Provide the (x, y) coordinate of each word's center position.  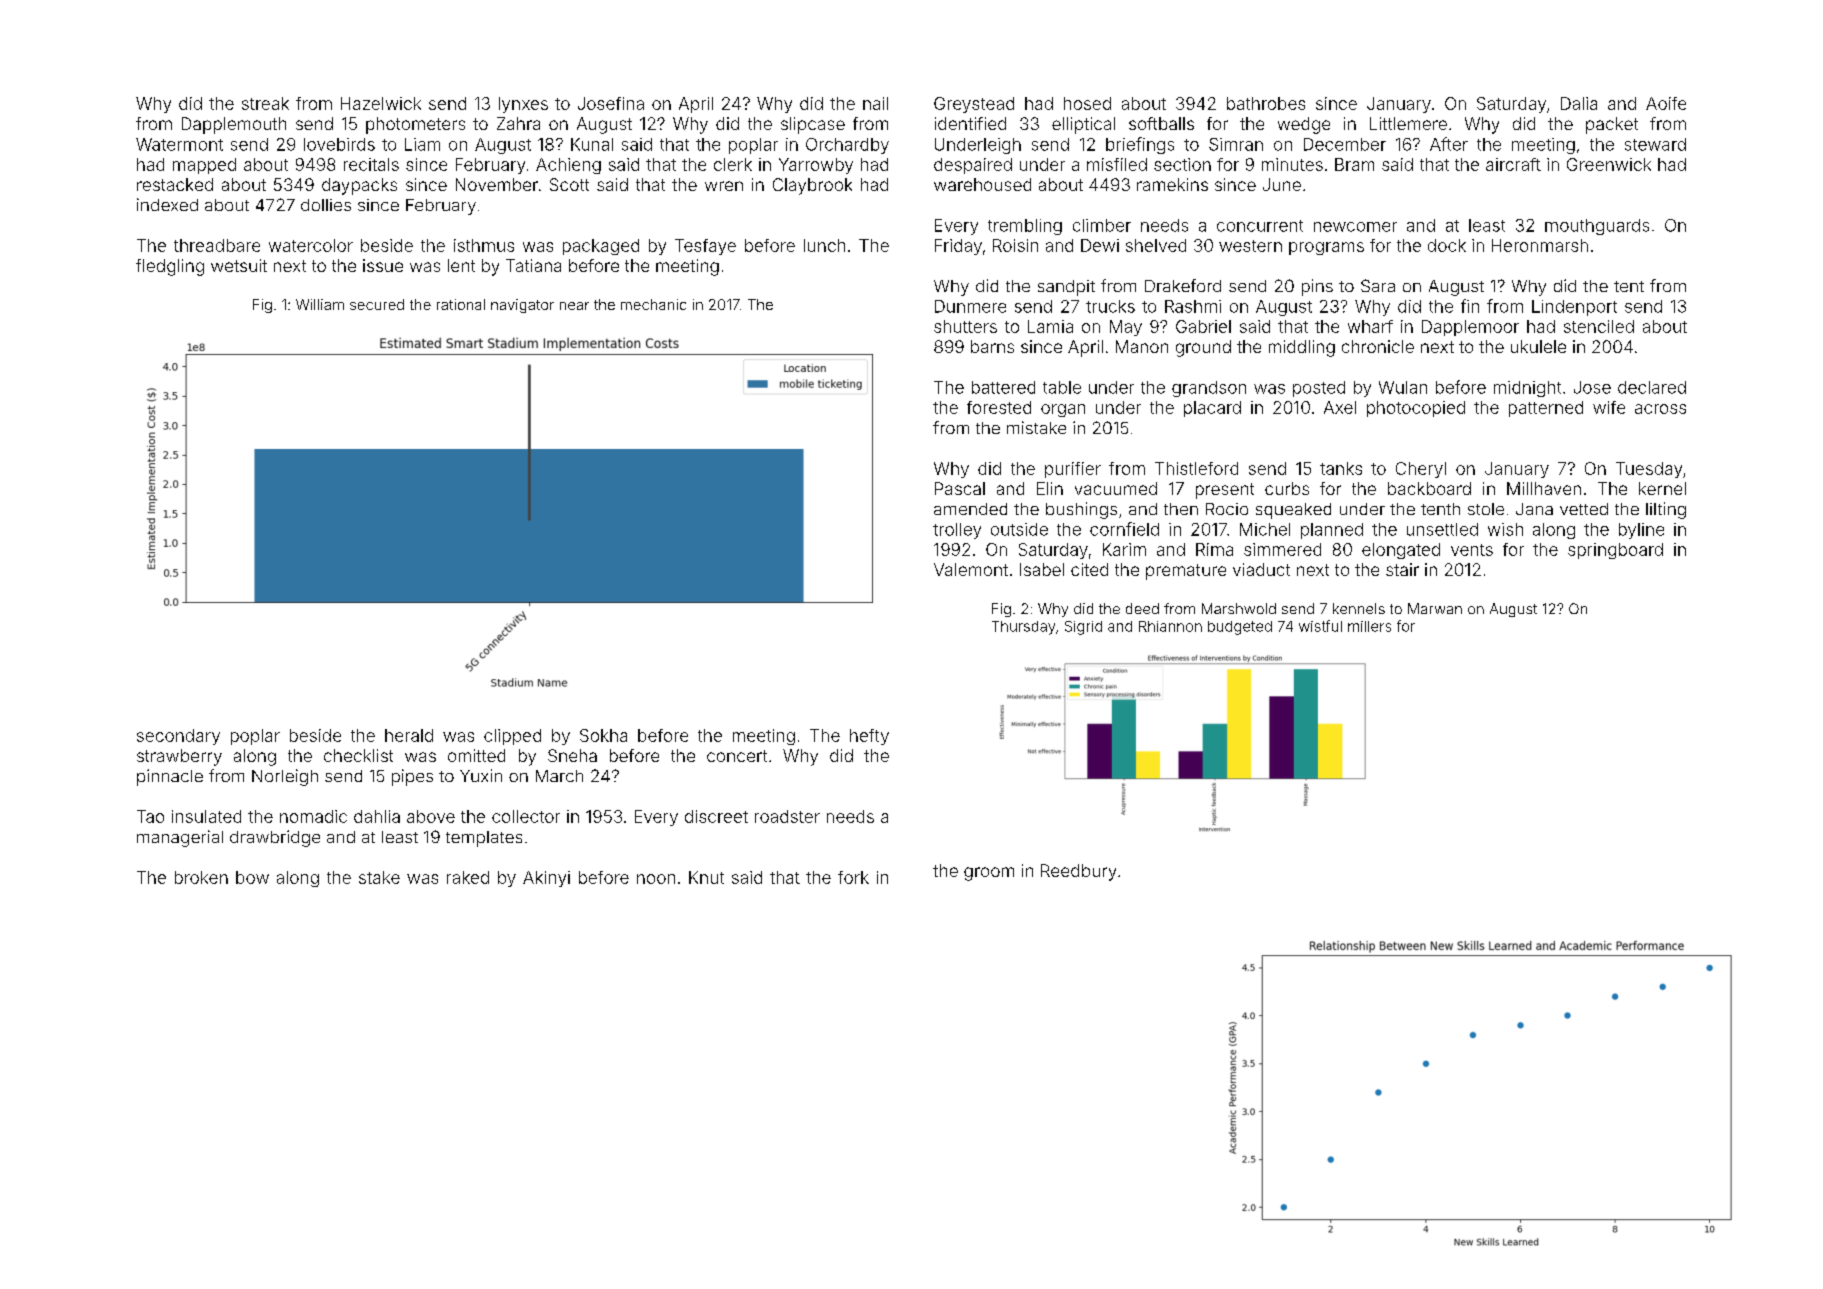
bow (252, 877)
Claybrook (812, 186)
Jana (1534, 509)
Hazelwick (381, 103)
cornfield (1124, 529)
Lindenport (1574, 308)
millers (1369, 626)
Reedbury (1078, 872)
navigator (522, 306)
